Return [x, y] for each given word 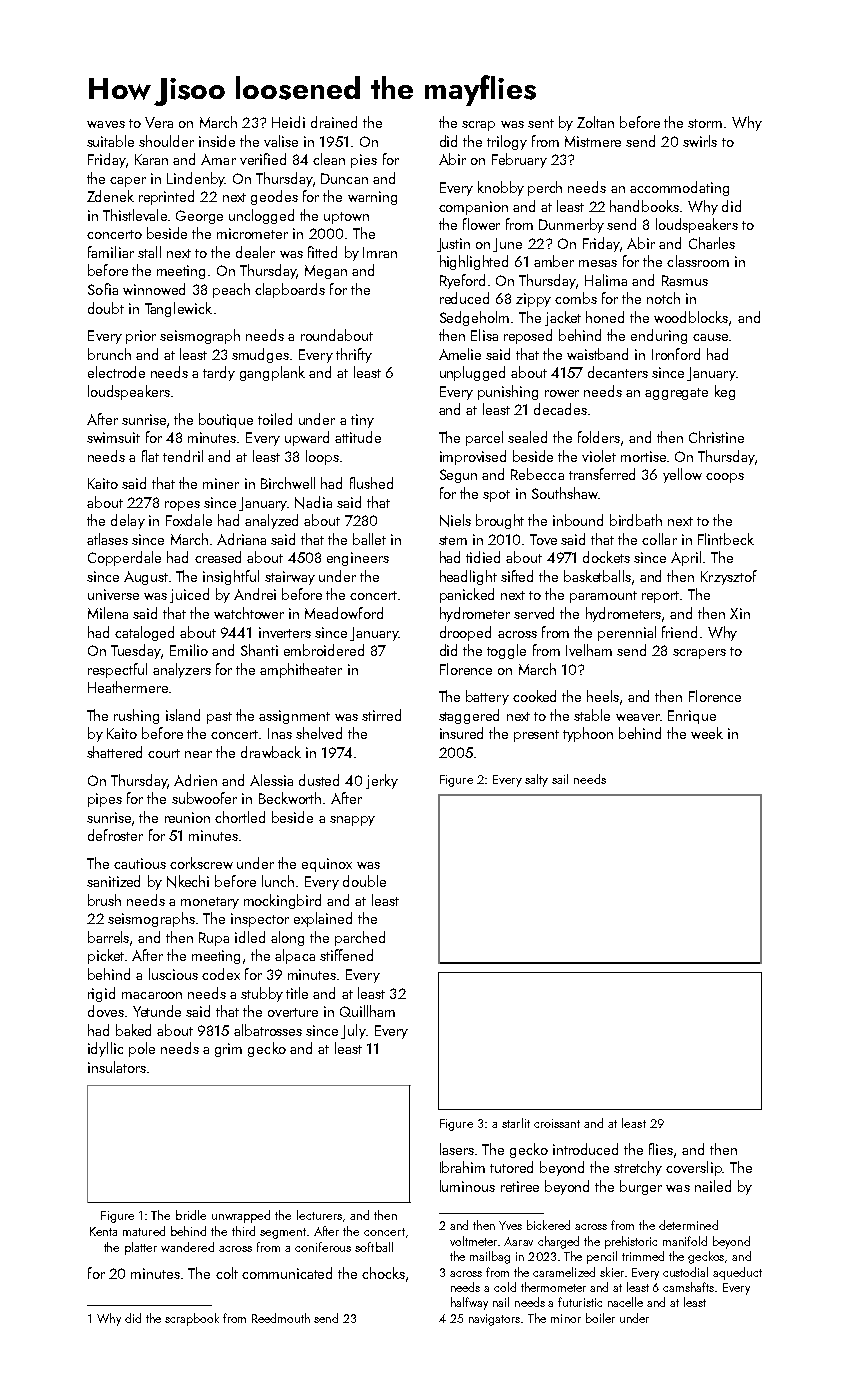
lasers [457, 1149]
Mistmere [593, 141]
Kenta [103, 1231]
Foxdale [189, 520]
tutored [511, 1167]
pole [142, 1049]
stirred [381, 715]
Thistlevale [135, 215]
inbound [578, 520]
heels [603, 696]
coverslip [694, 1168]
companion [473, 208]
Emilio [189, 650]
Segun [458, 476]
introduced [585, 1149]
